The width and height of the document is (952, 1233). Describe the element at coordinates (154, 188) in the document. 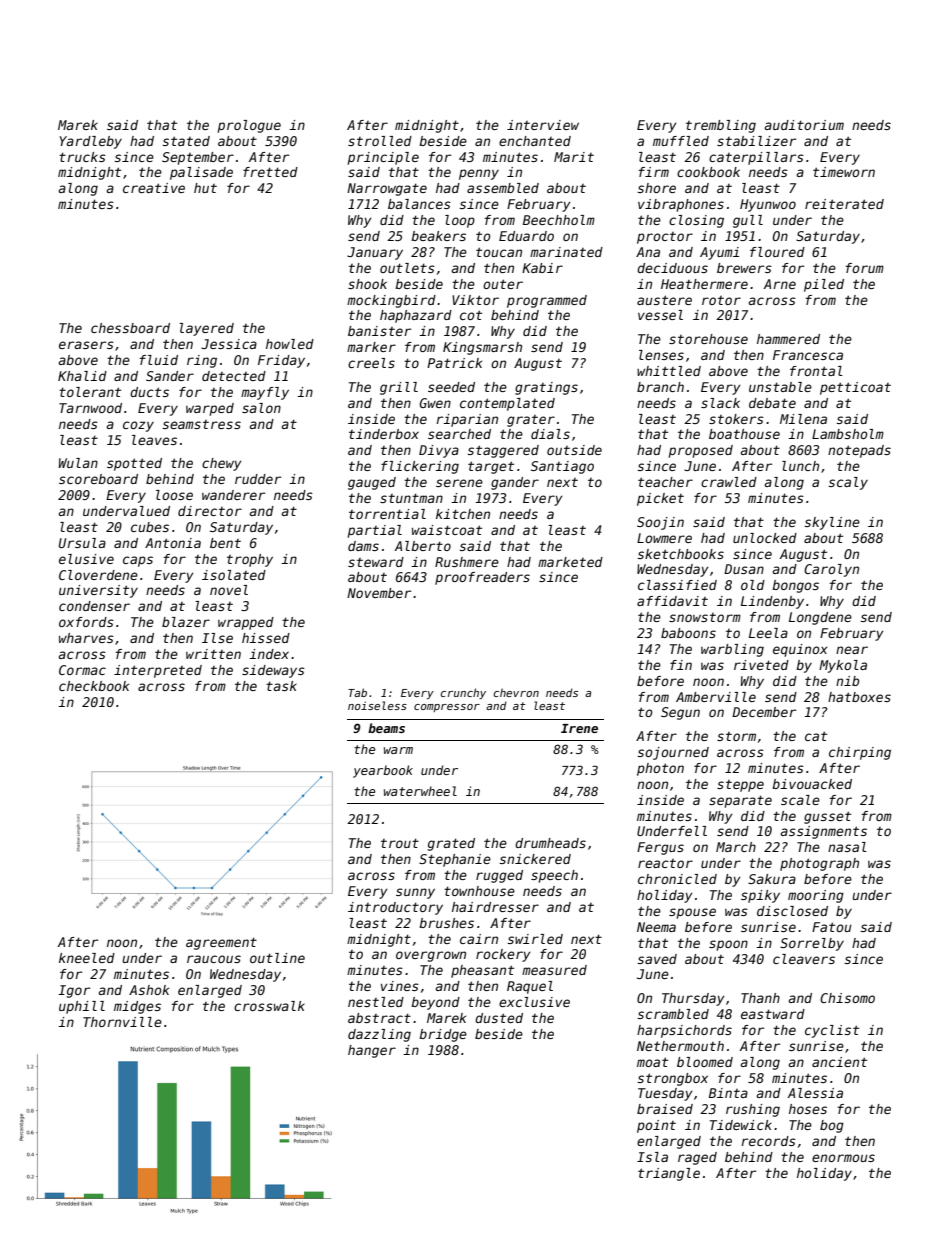

I see `creative` at that location.
